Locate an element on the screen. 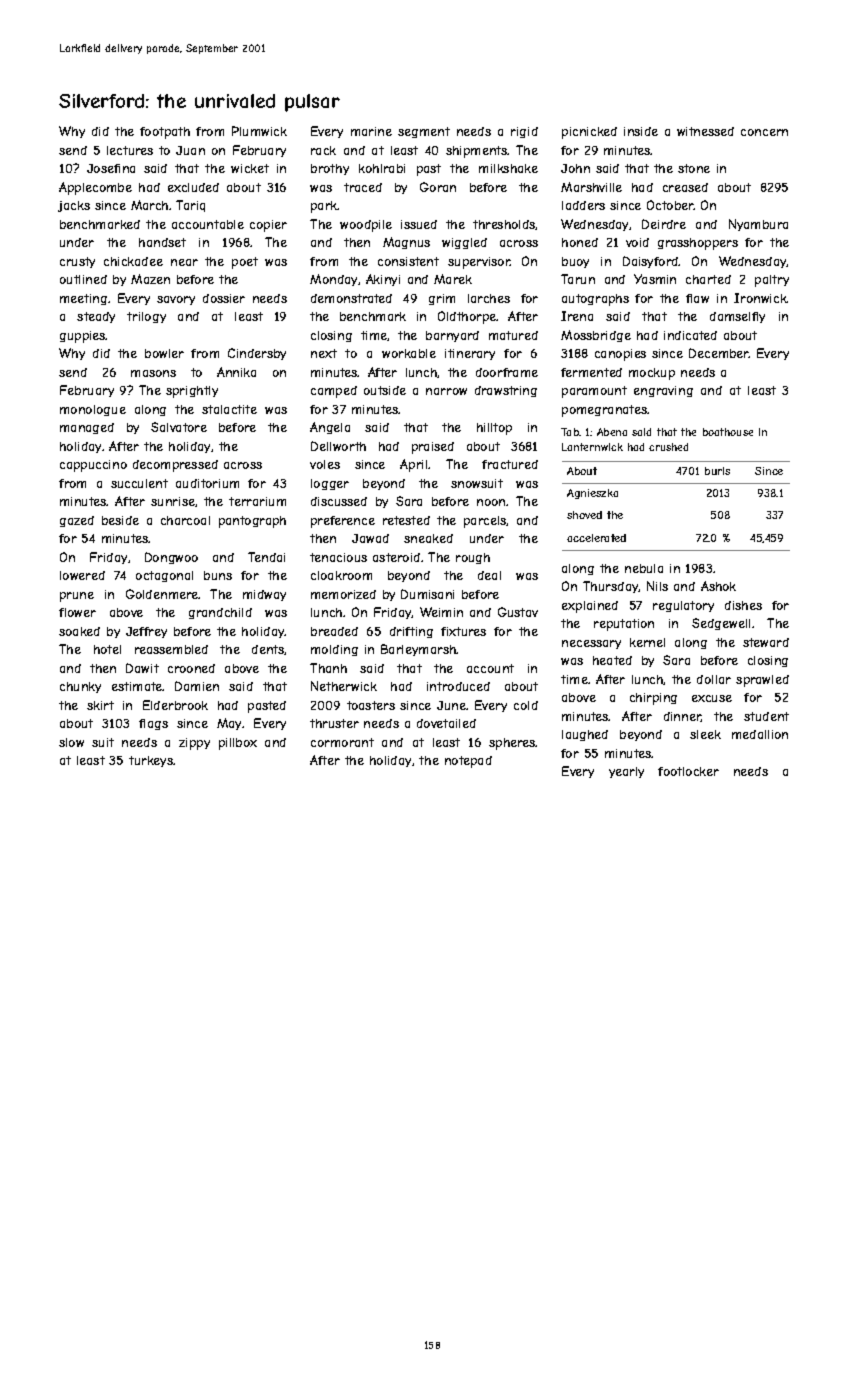 This screenshot has width=849, height=1400. boathouse is located at coordinates (728, 432).
